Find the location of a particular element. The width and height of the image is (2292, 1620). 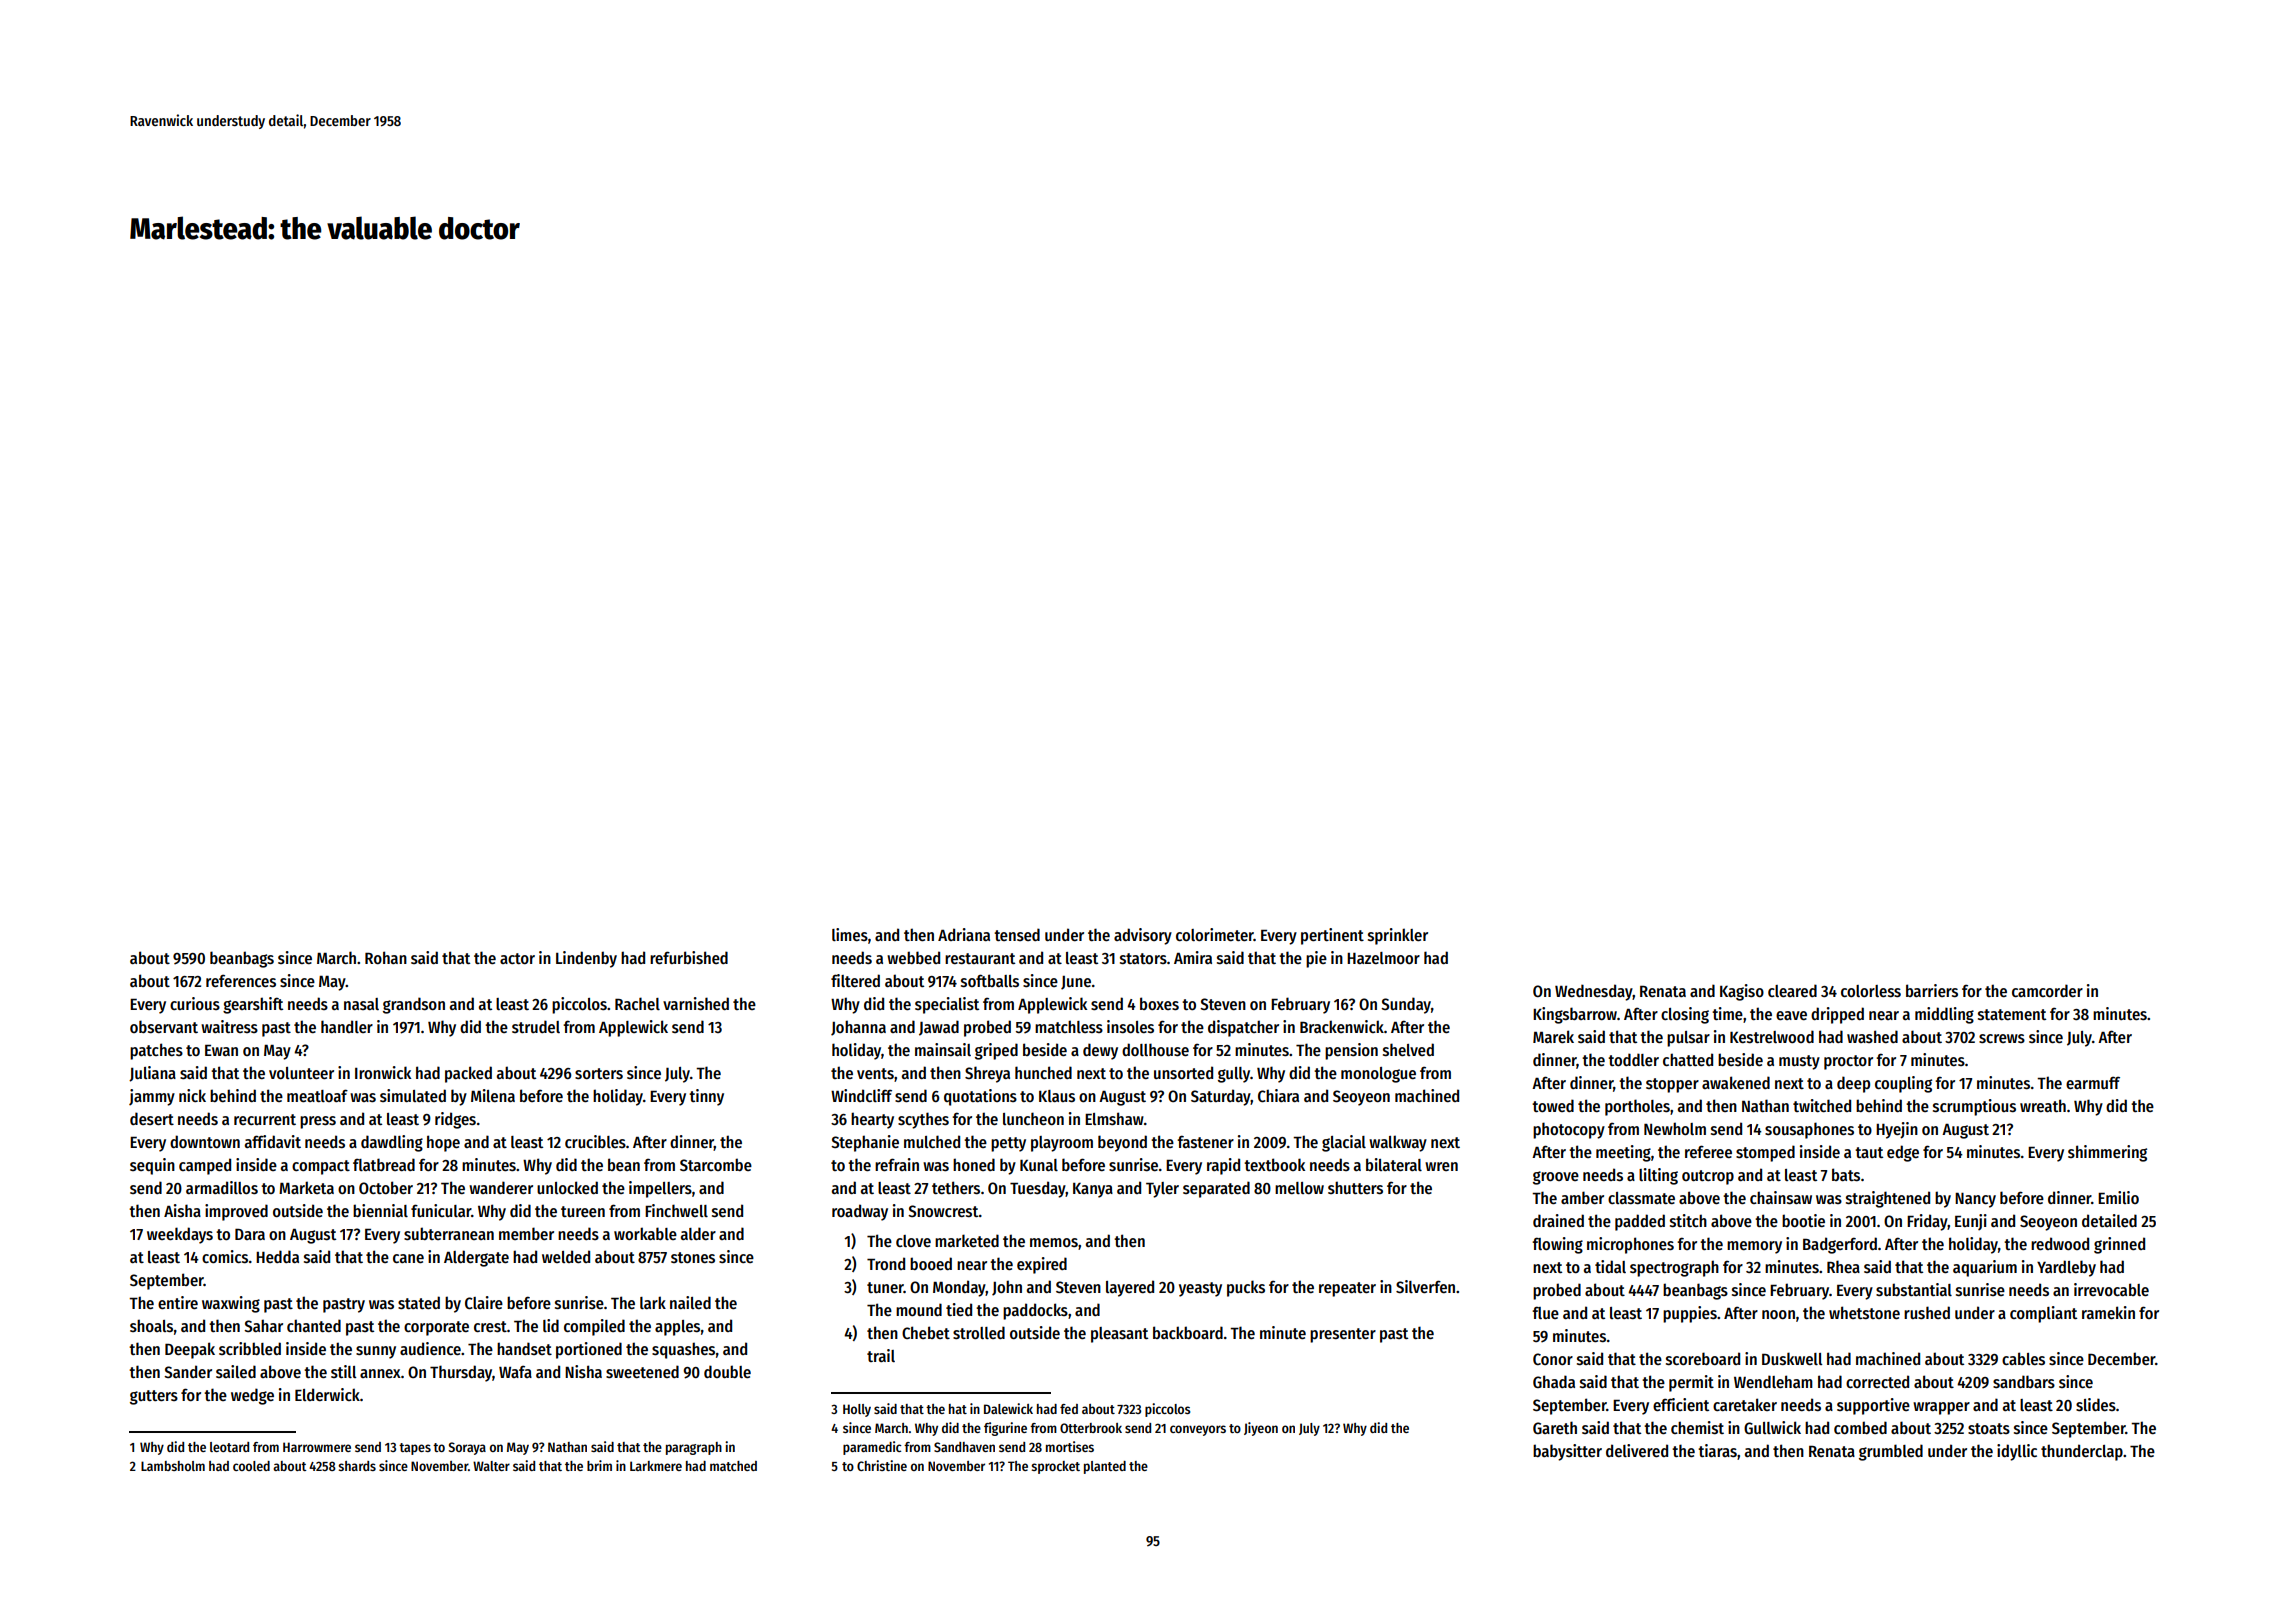

roadway is located at coordinates (860, 1212).
